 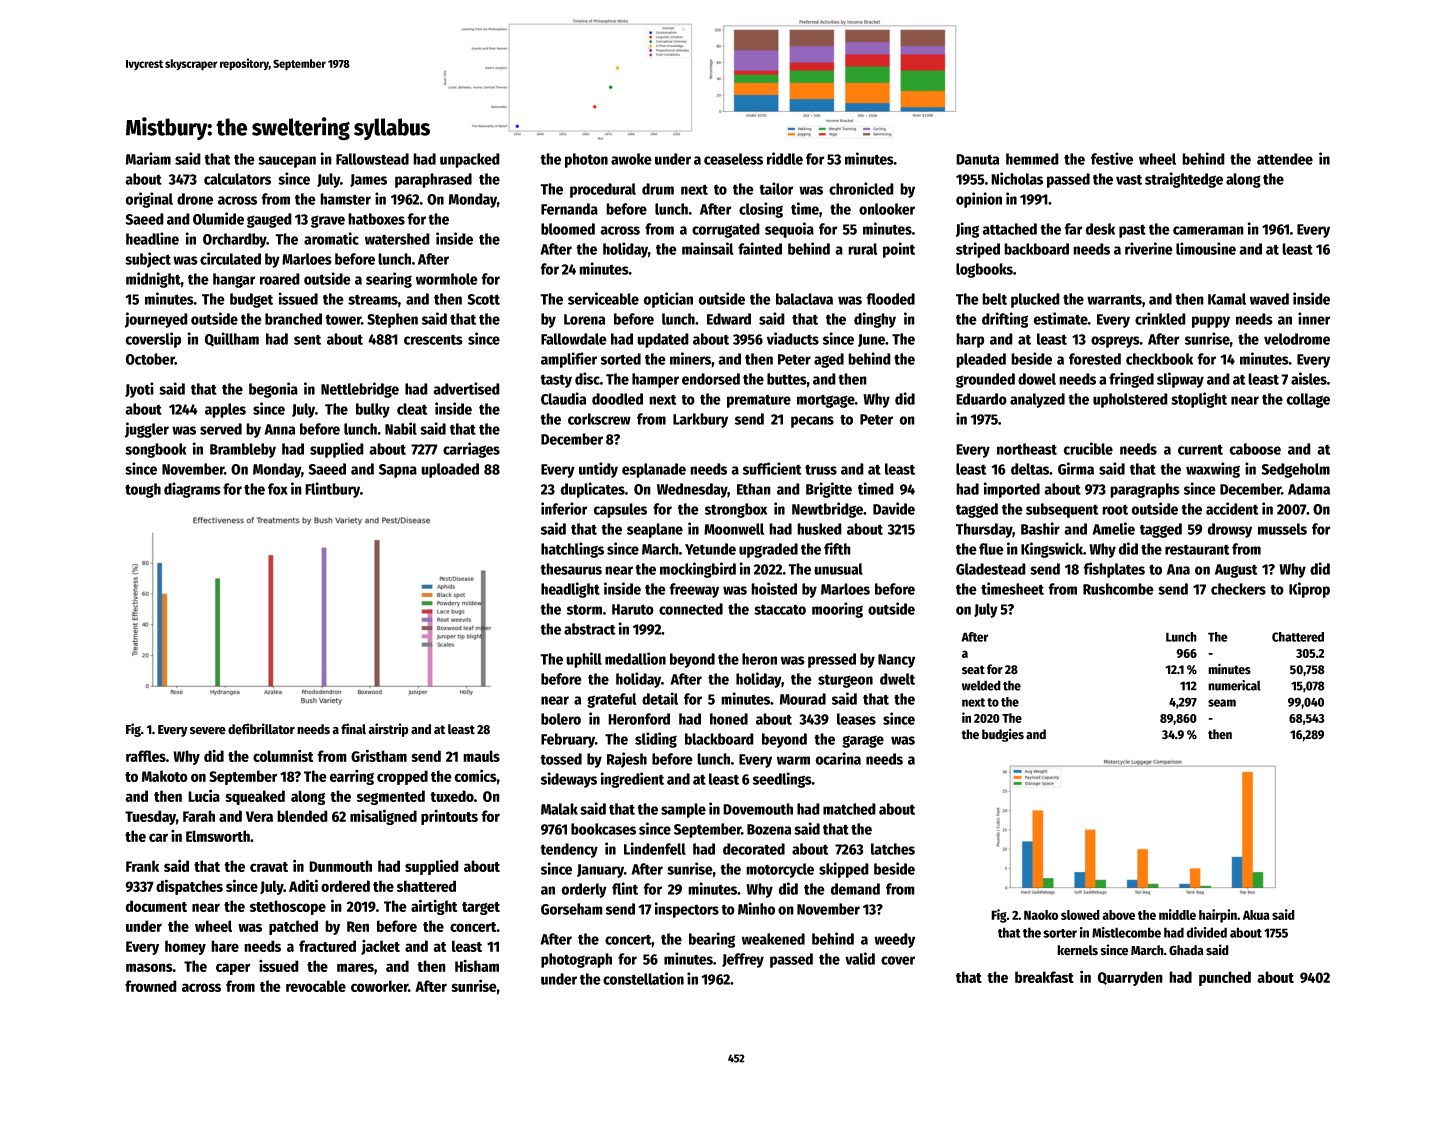 I want to click on medallion, so click(x=635, y=658).
